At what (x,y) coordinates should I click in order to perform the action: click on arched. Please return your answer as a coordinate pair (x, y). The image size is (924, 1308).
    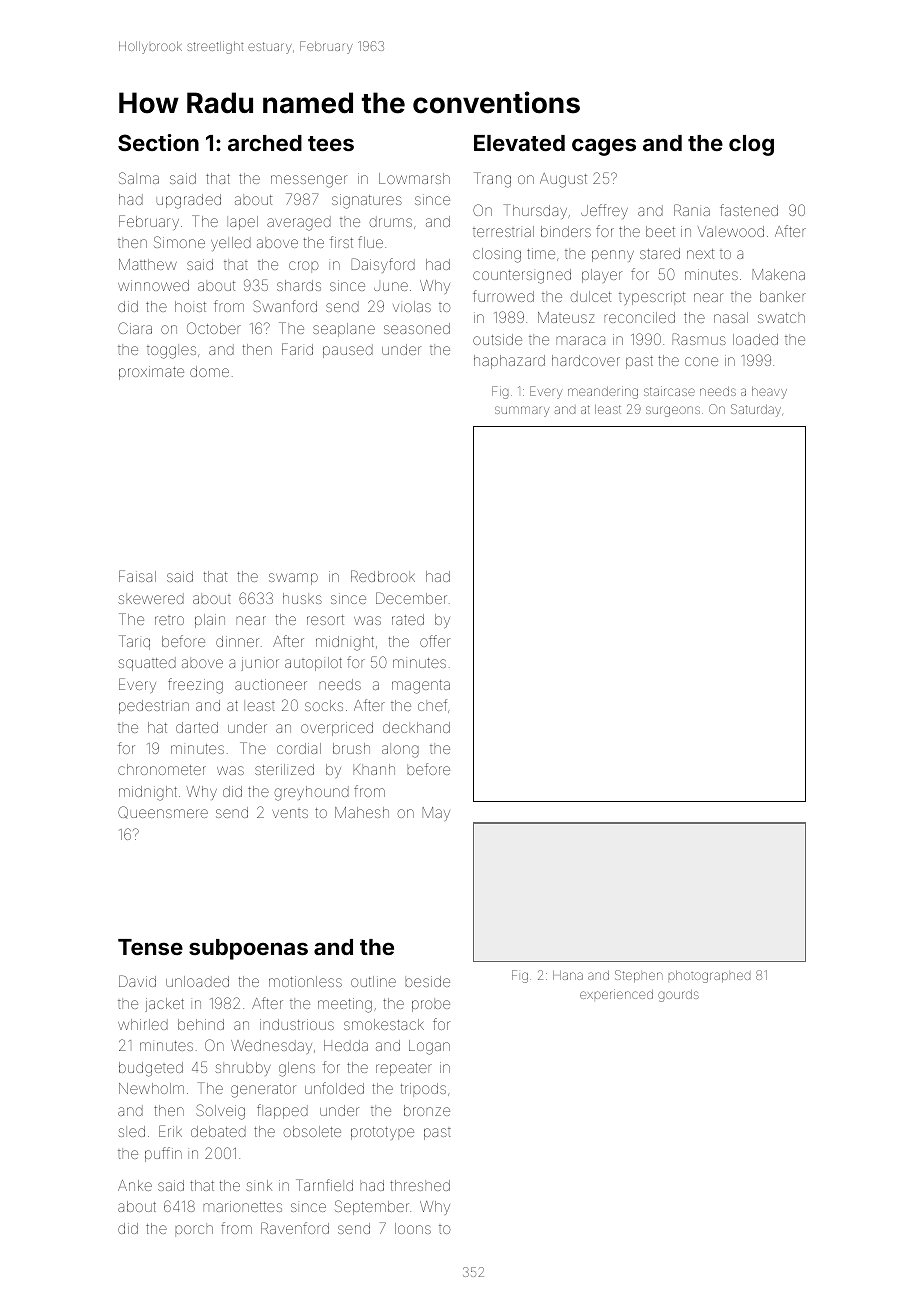
    Looking at the image, I should click on (265, 143).
